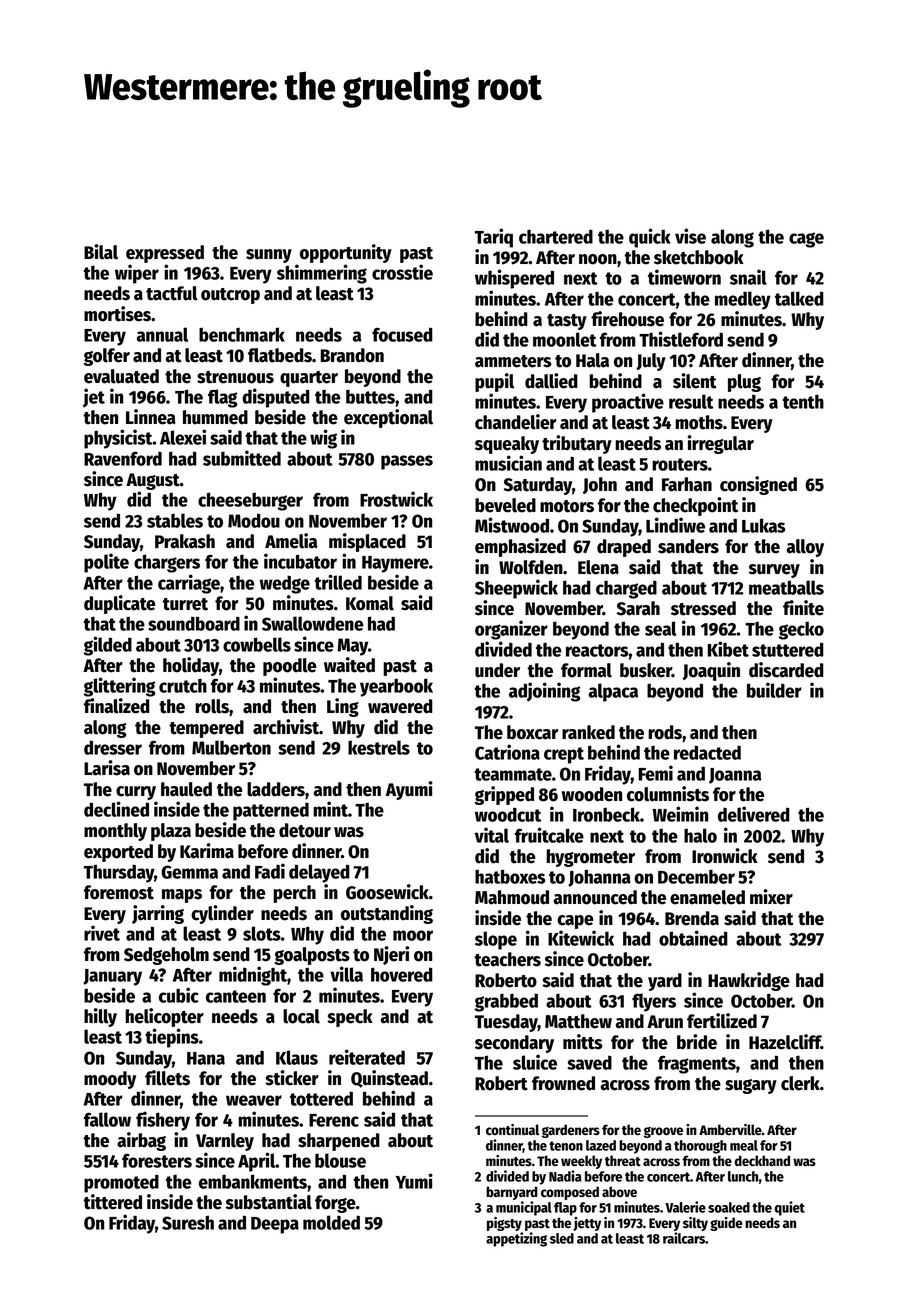  I want to click on promoted, so click(121, 1184).
